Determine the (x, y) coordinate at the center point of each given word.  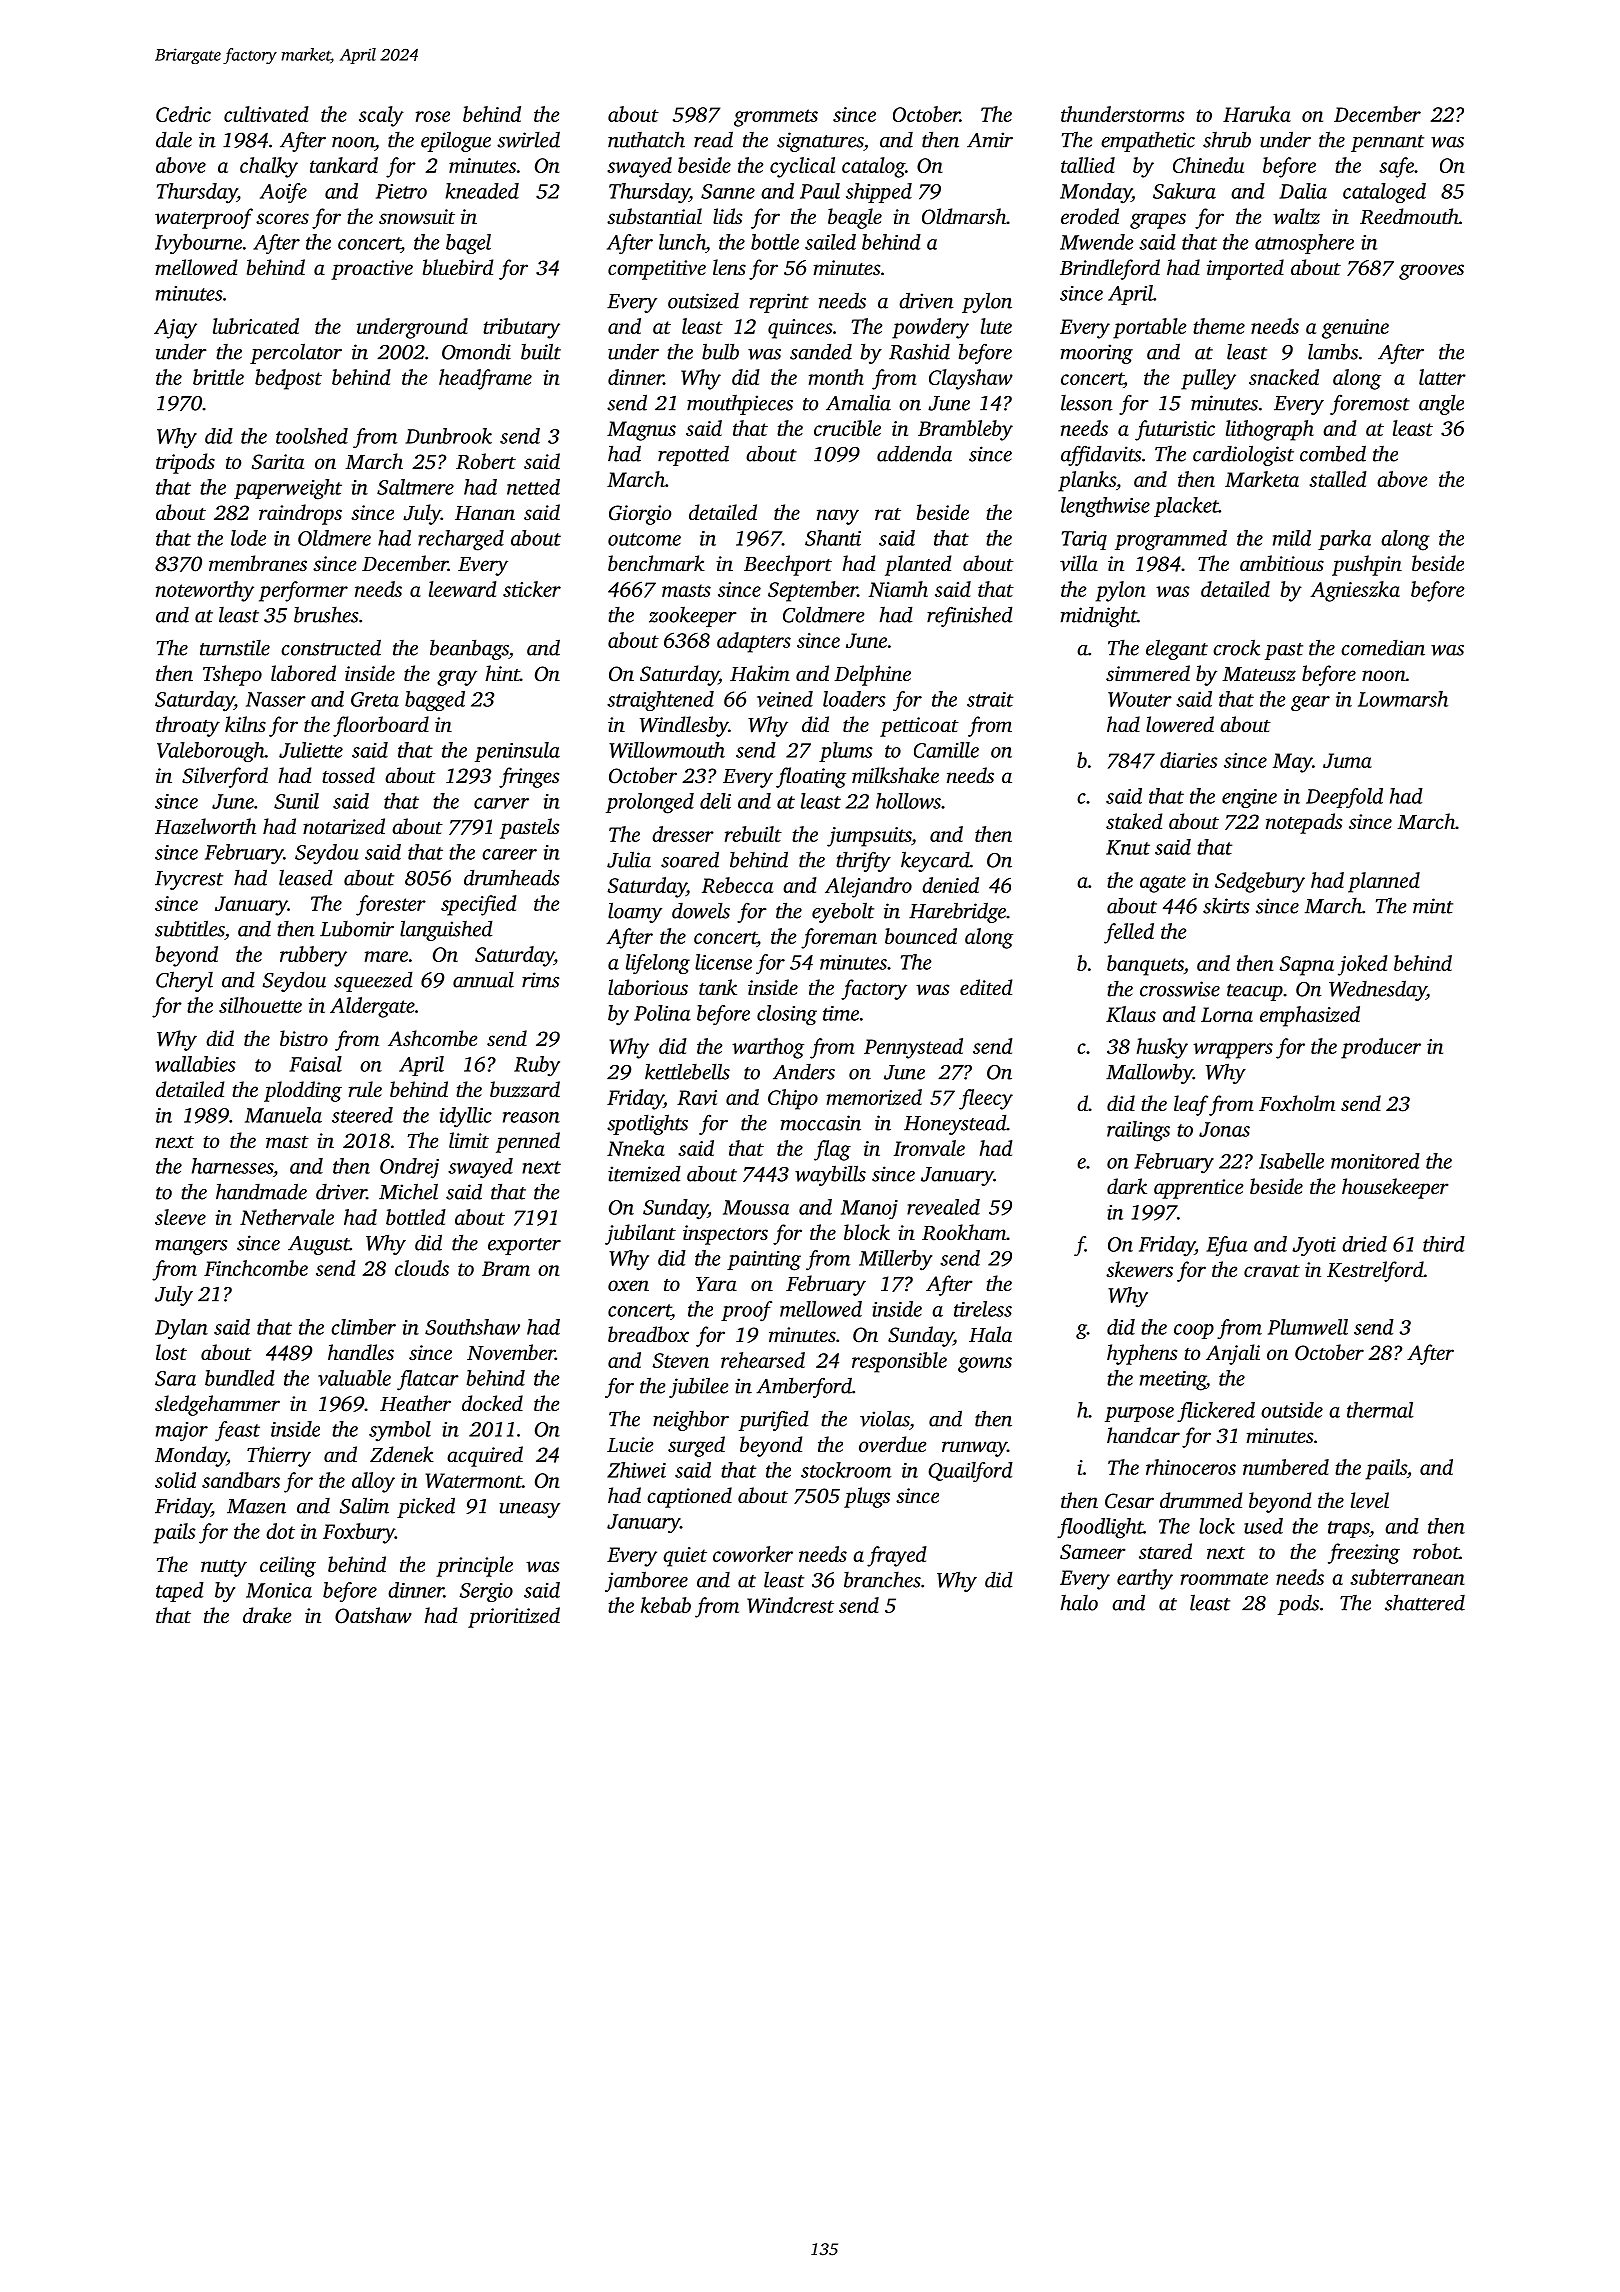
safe (1396, 167)
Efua (1227, 1246)
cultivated (266, 114)
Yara (716, 1284)
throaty (188, 726)
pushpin (1367, 565)
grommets (776, 118)
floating (811, 777)
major (182, 1432)
